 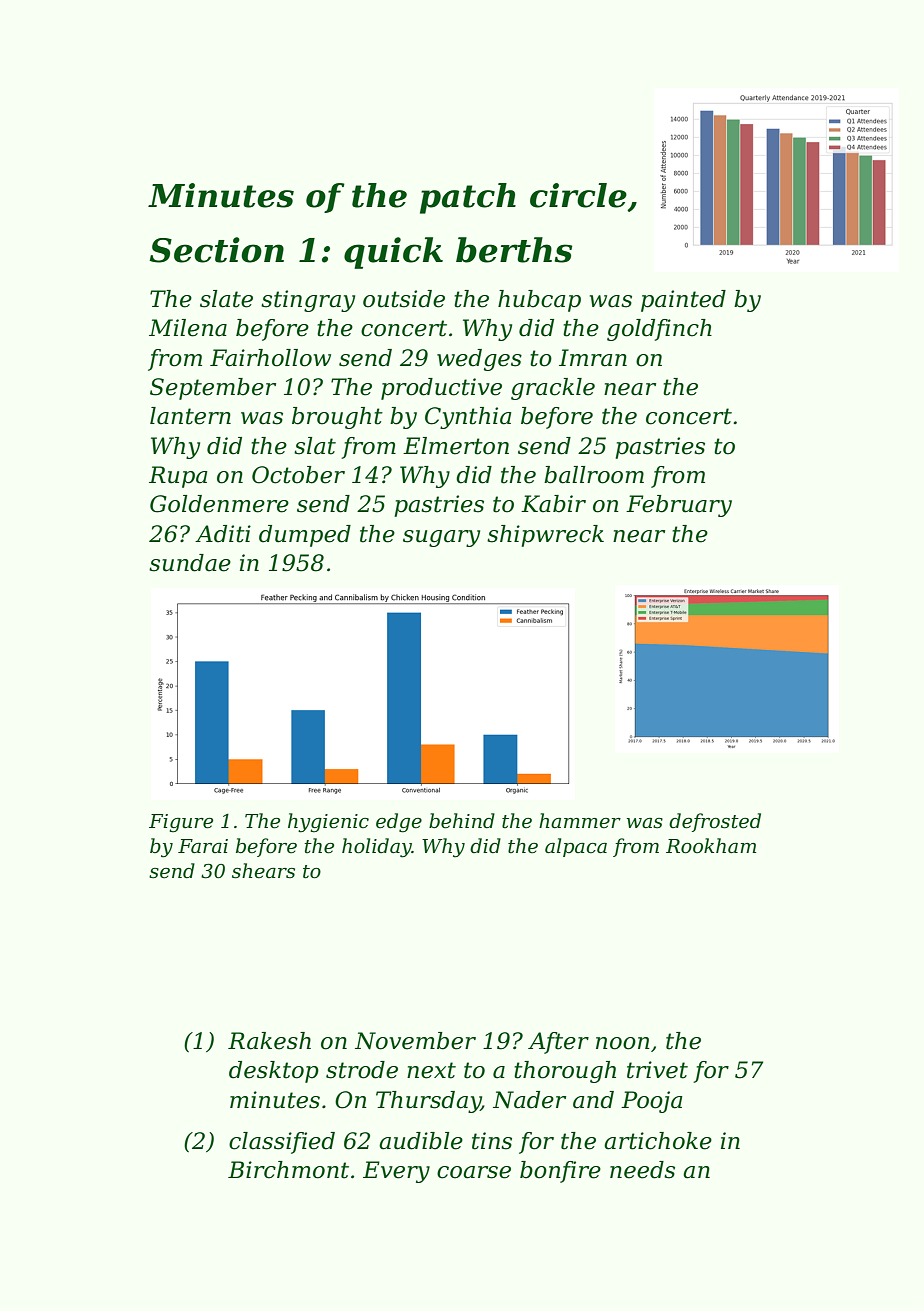 I want to click on noon, so click(x=623, y=1043).
